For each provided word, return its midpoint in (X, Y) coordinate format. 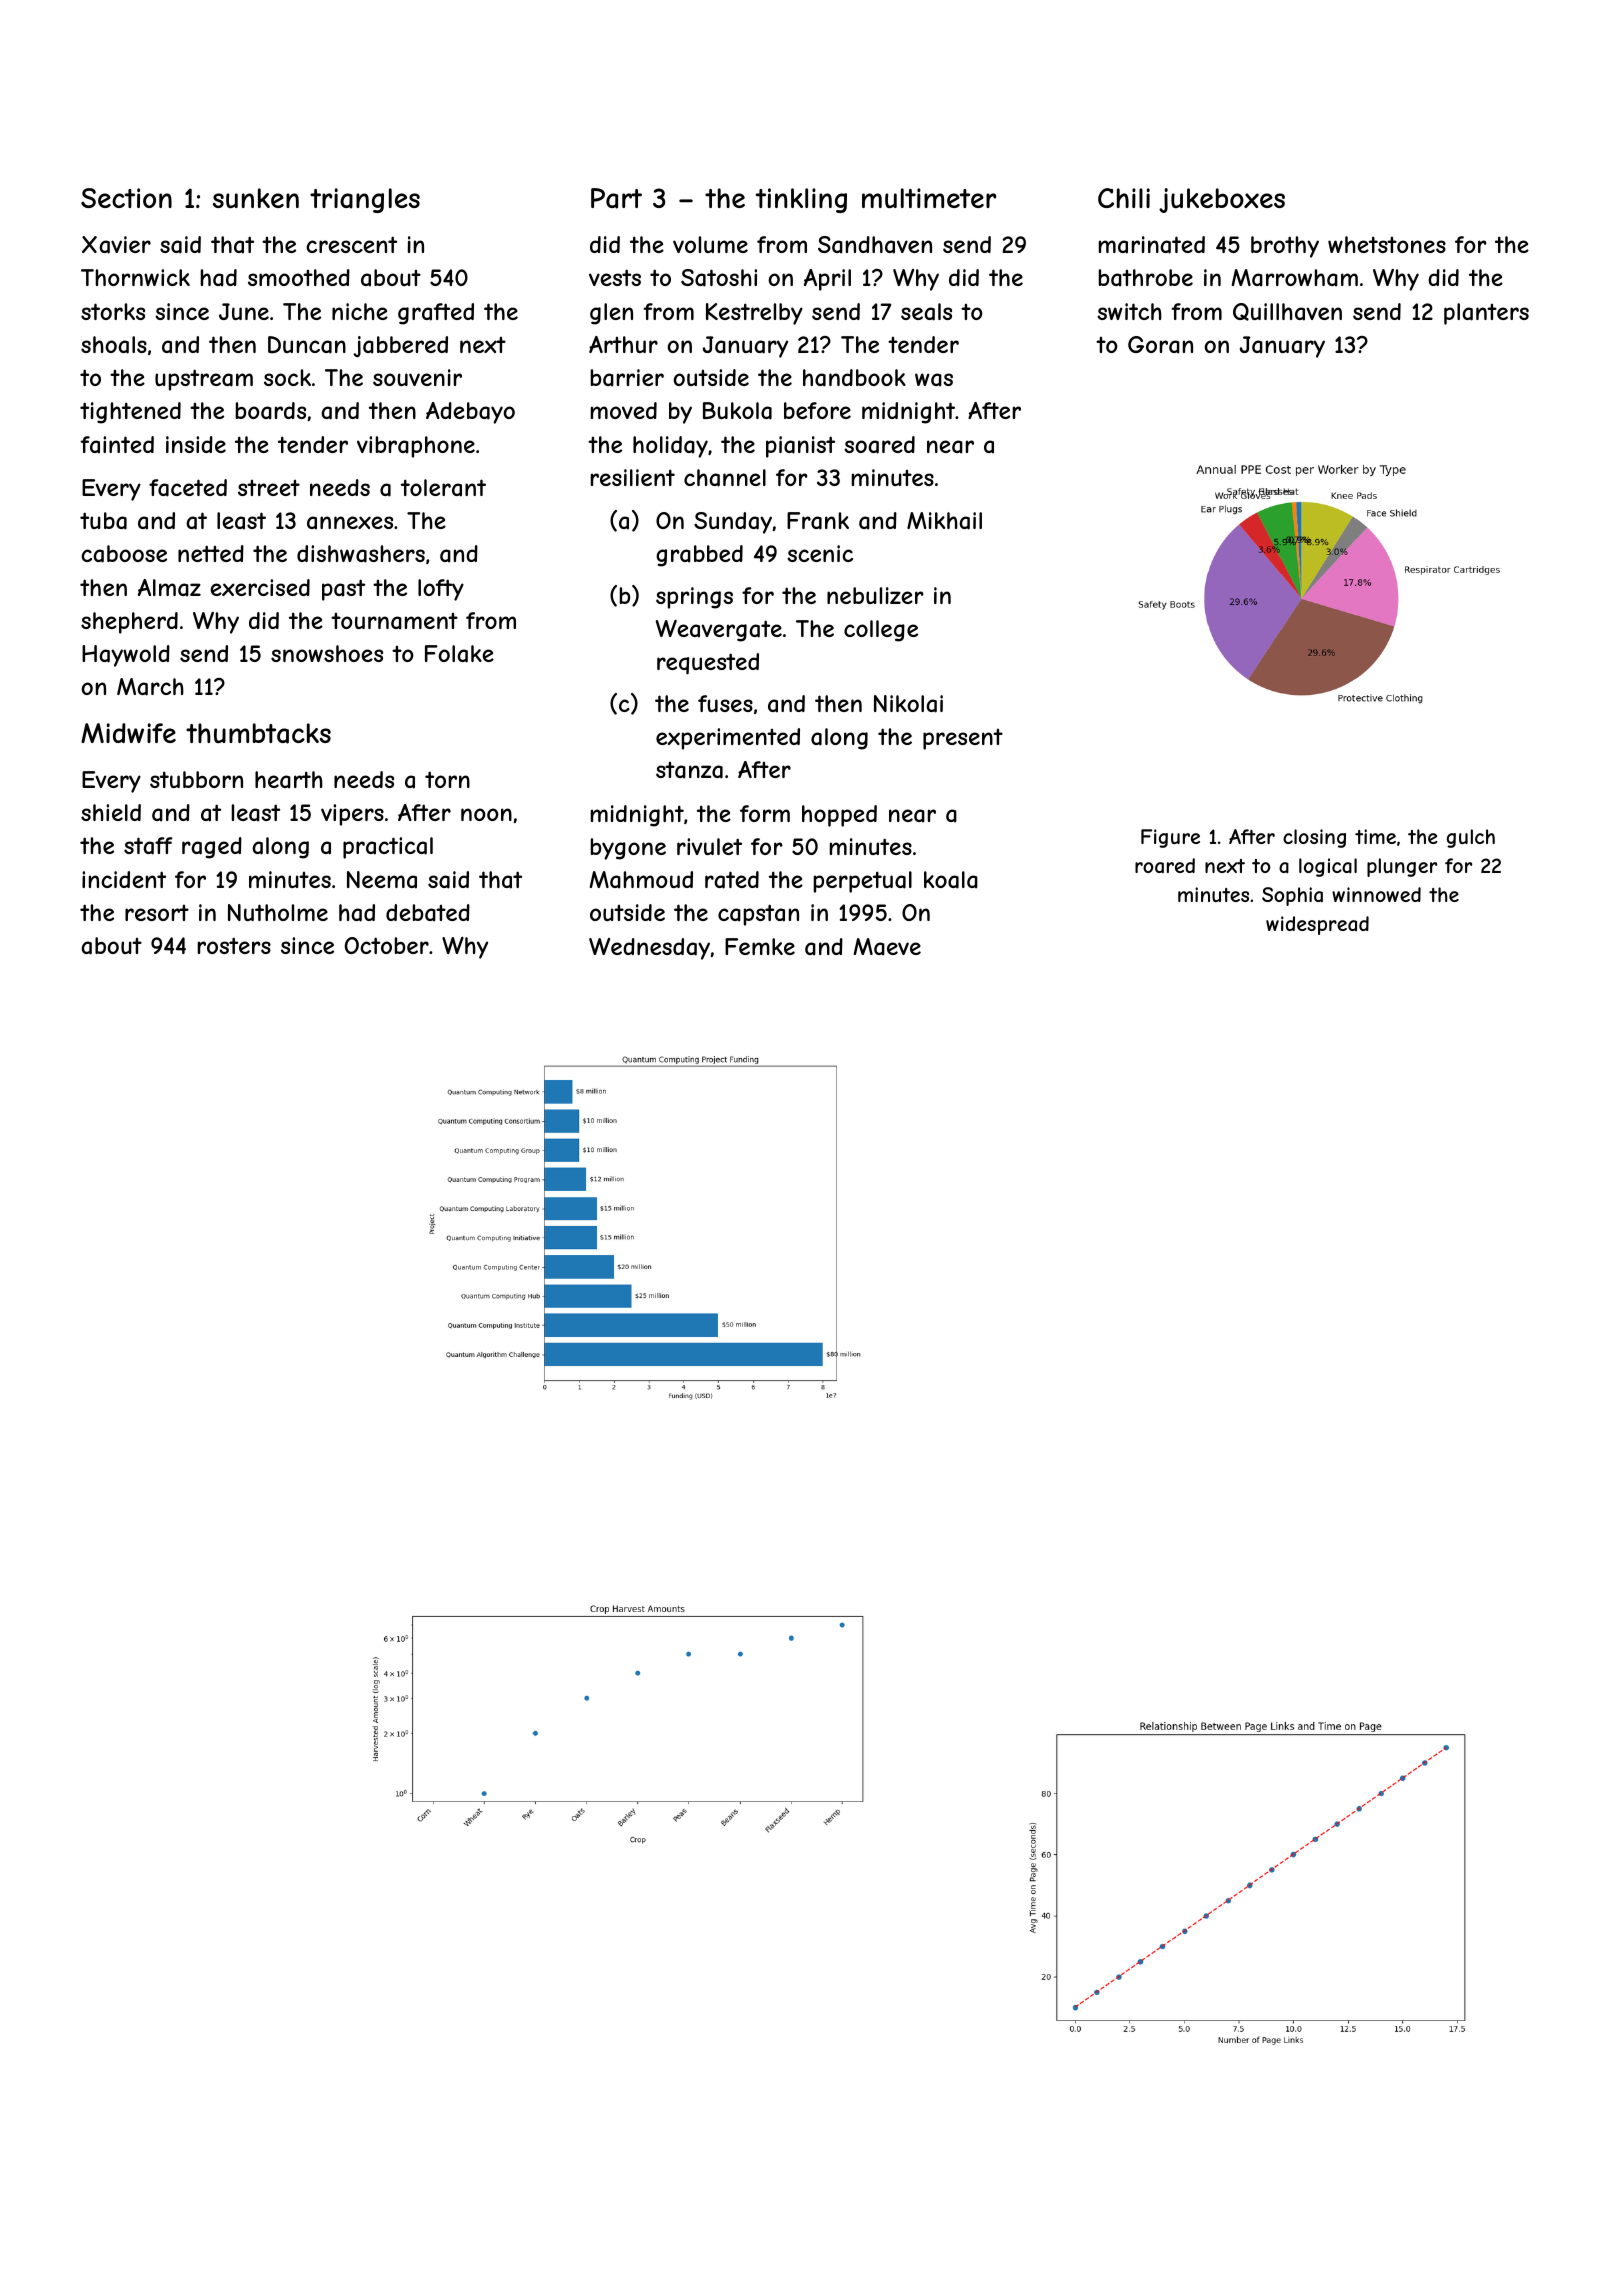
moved (624, 410)
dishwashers (361, 554)
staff (148, 846)
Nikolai (908, 704)
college (881, 631)
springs (694, 598)
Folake (459, 654)
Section (126, 198)
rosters (234, 945)
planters (1486, 314)
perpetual (863, 882)
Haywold (126, 656)
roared (1165, 865)
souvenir (417, 377)
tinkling (801, 200)
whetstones (1387, 244)
